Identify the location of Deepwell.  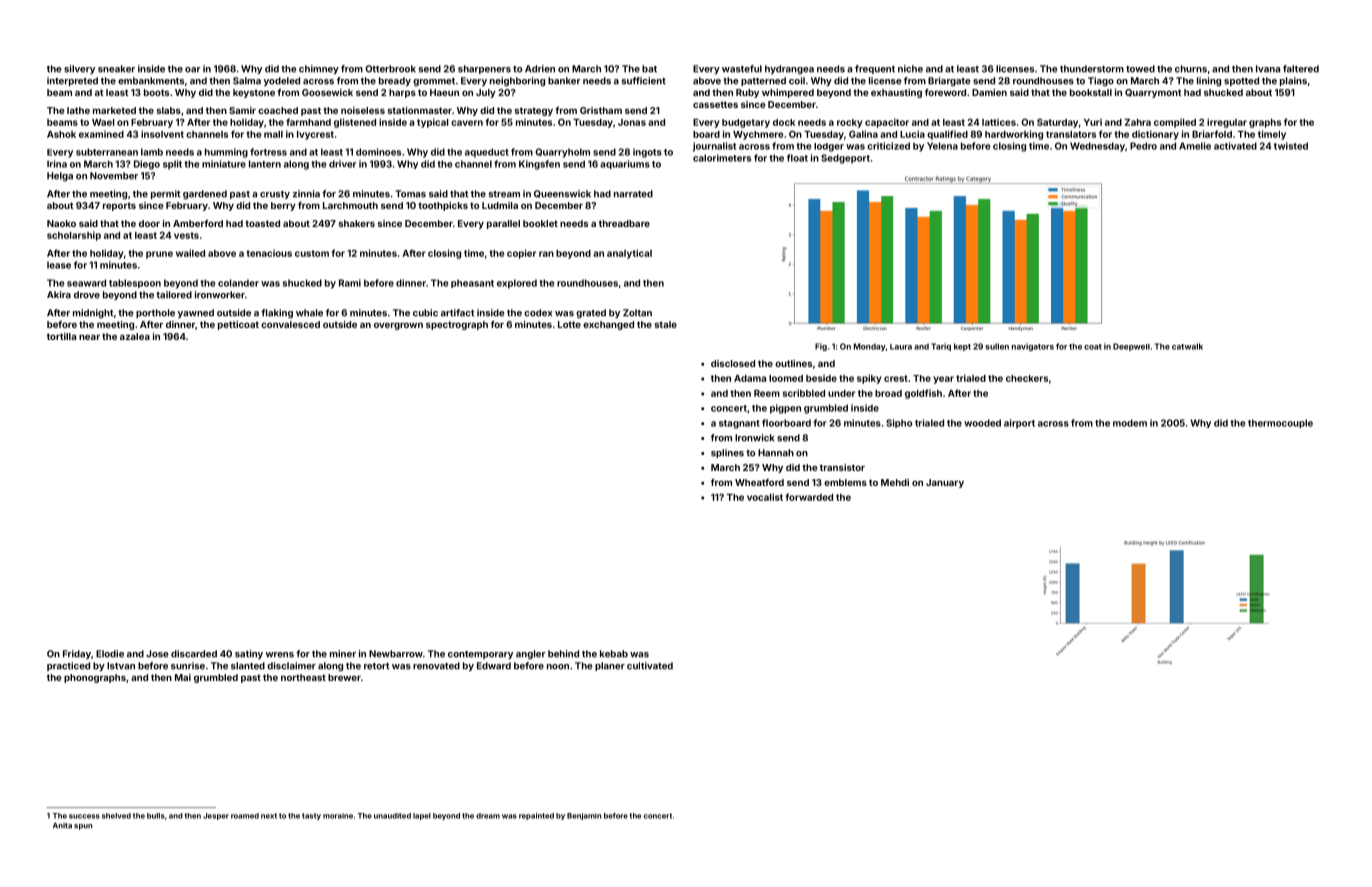
(1131, 347).
